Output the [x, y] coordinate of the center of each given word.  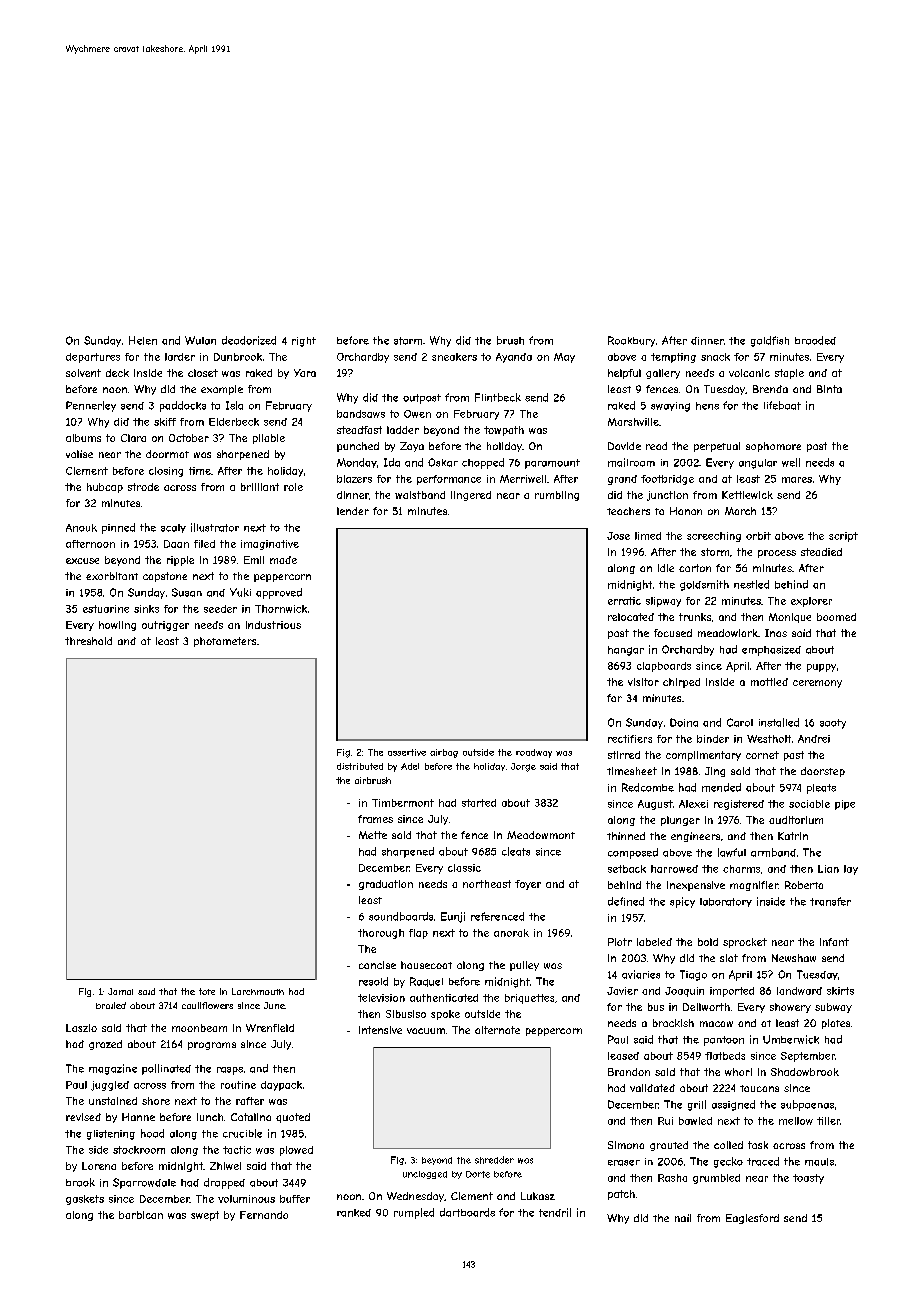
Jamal [120, 991]
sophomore [773, 447]
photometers [225, 642]
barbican [141, 1215]
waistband [420, 495]
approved [279, 593]
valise [79, 454]
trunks [695, 617]
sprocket [745, 943]
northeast [487, 884]
